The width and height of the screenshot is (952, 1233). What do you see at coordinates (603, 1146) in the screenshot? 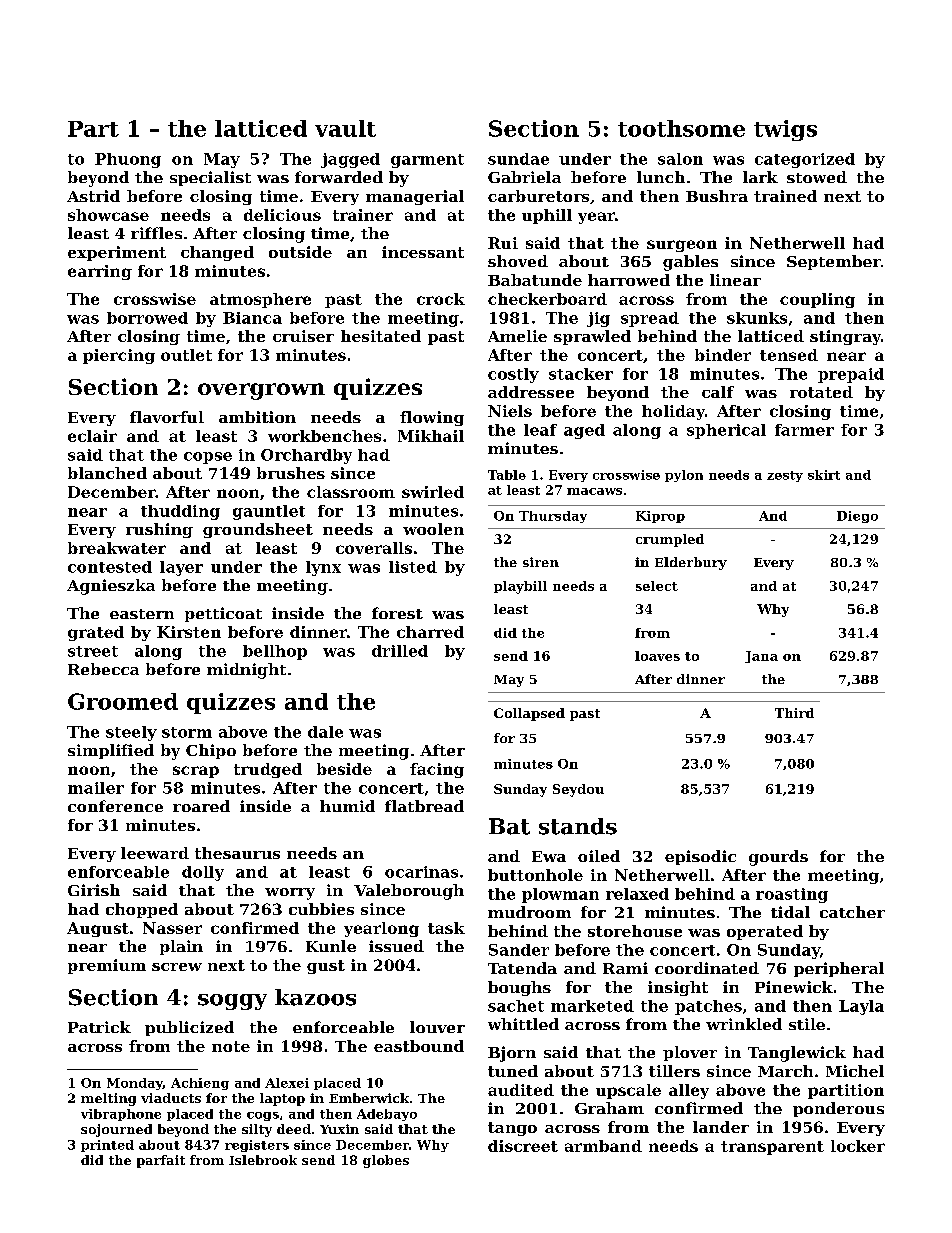
I see `armband` at bounding box center [603, 1146].
